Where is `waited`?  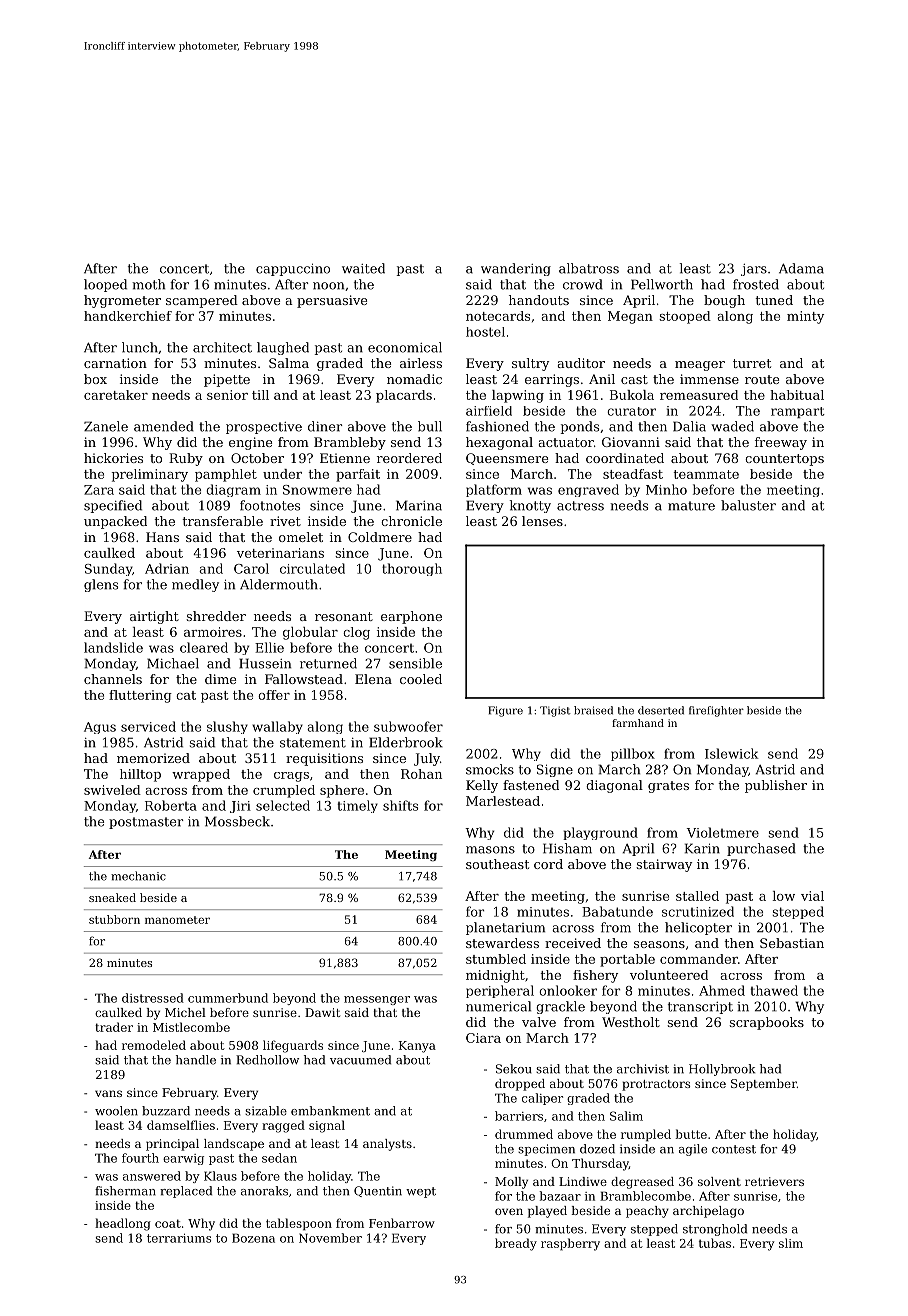
waited is located at coordinates (363, 268).
